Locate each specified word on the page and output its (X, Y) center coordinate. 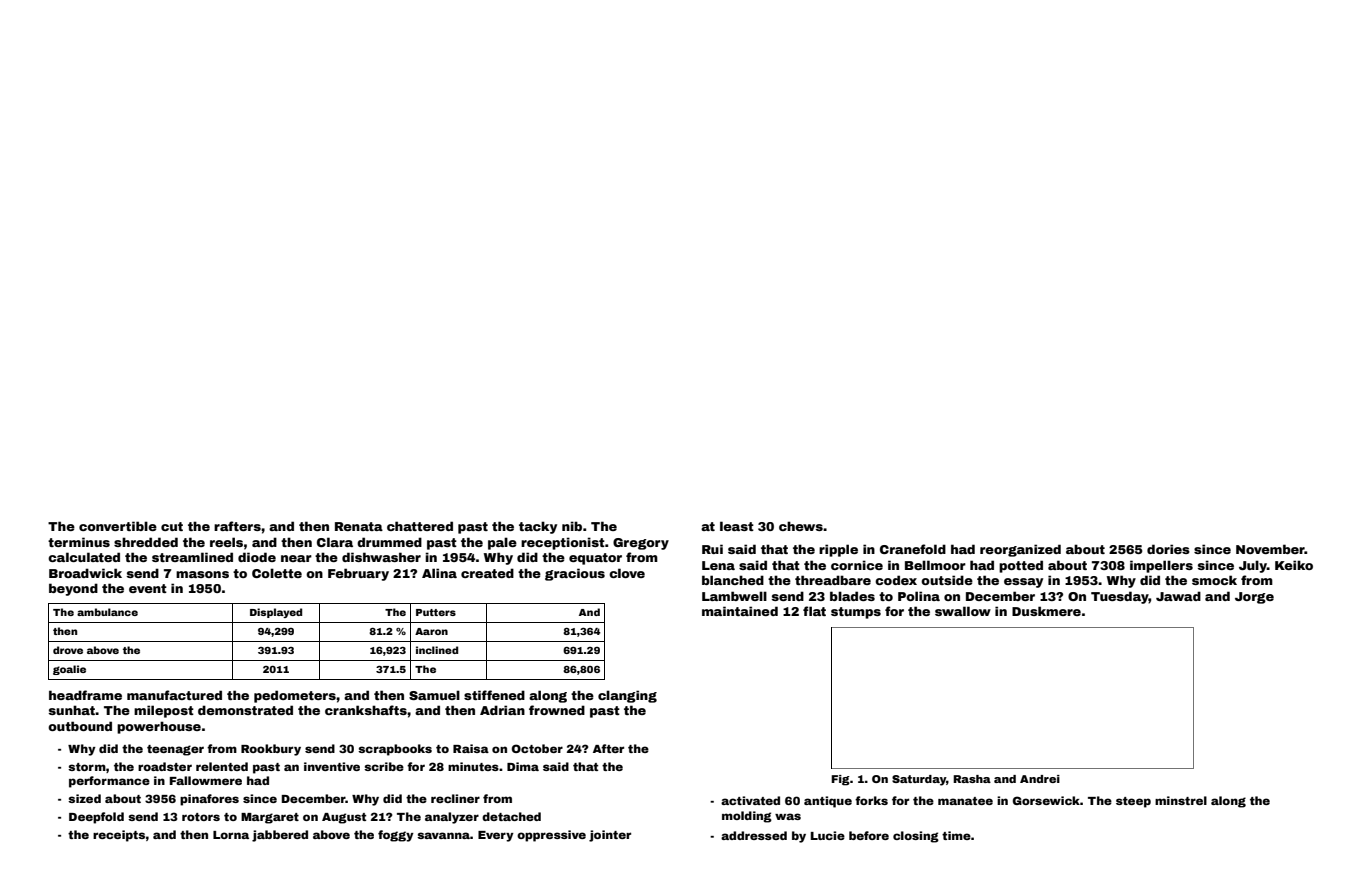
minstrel (1181, 800)
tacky (538, 527)
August (344, 818)
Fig (840, 780)
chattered (420, 526)
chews (801, 526)
